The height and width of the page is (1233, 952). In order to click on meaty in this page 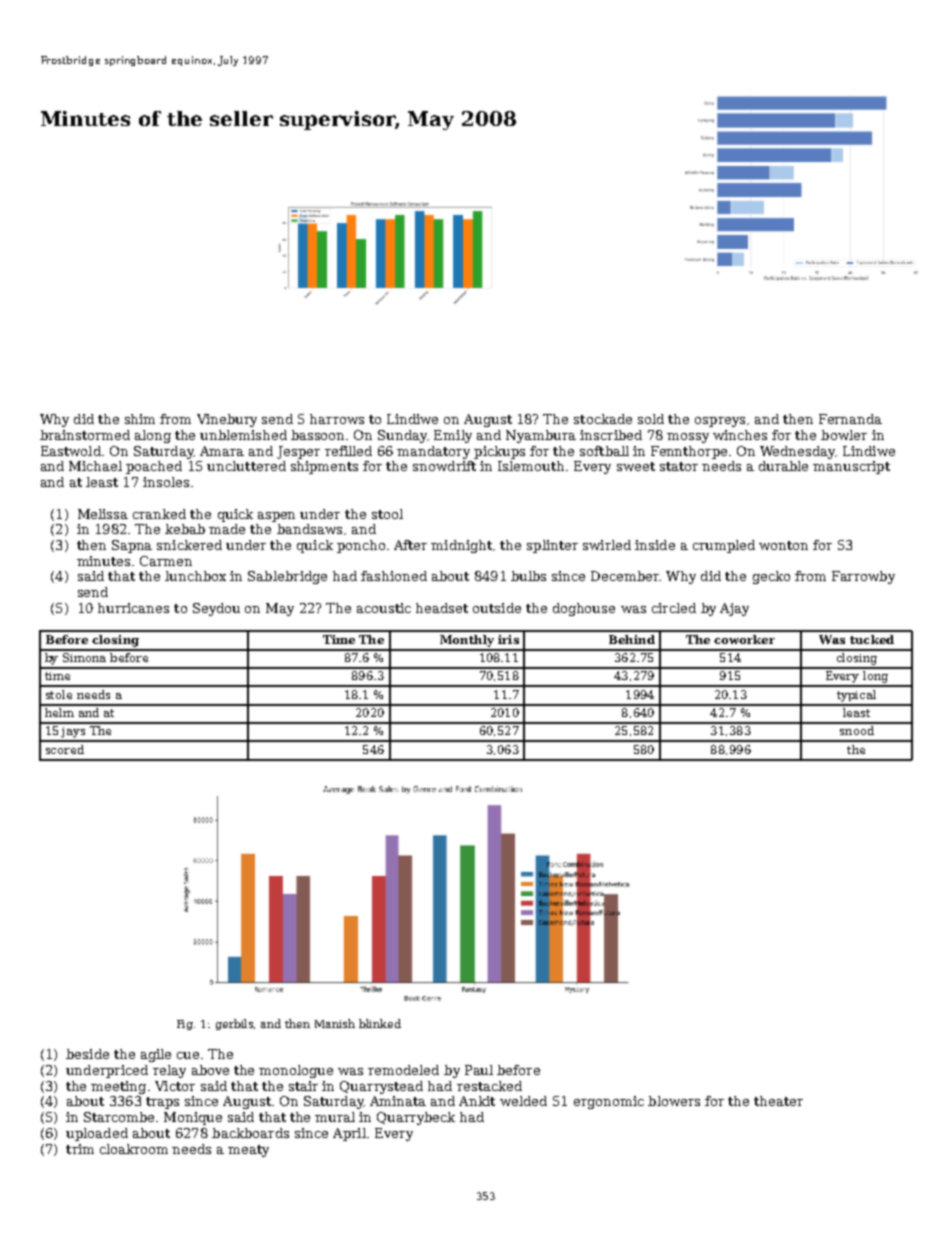, I will do `click(248, 1151)`.
